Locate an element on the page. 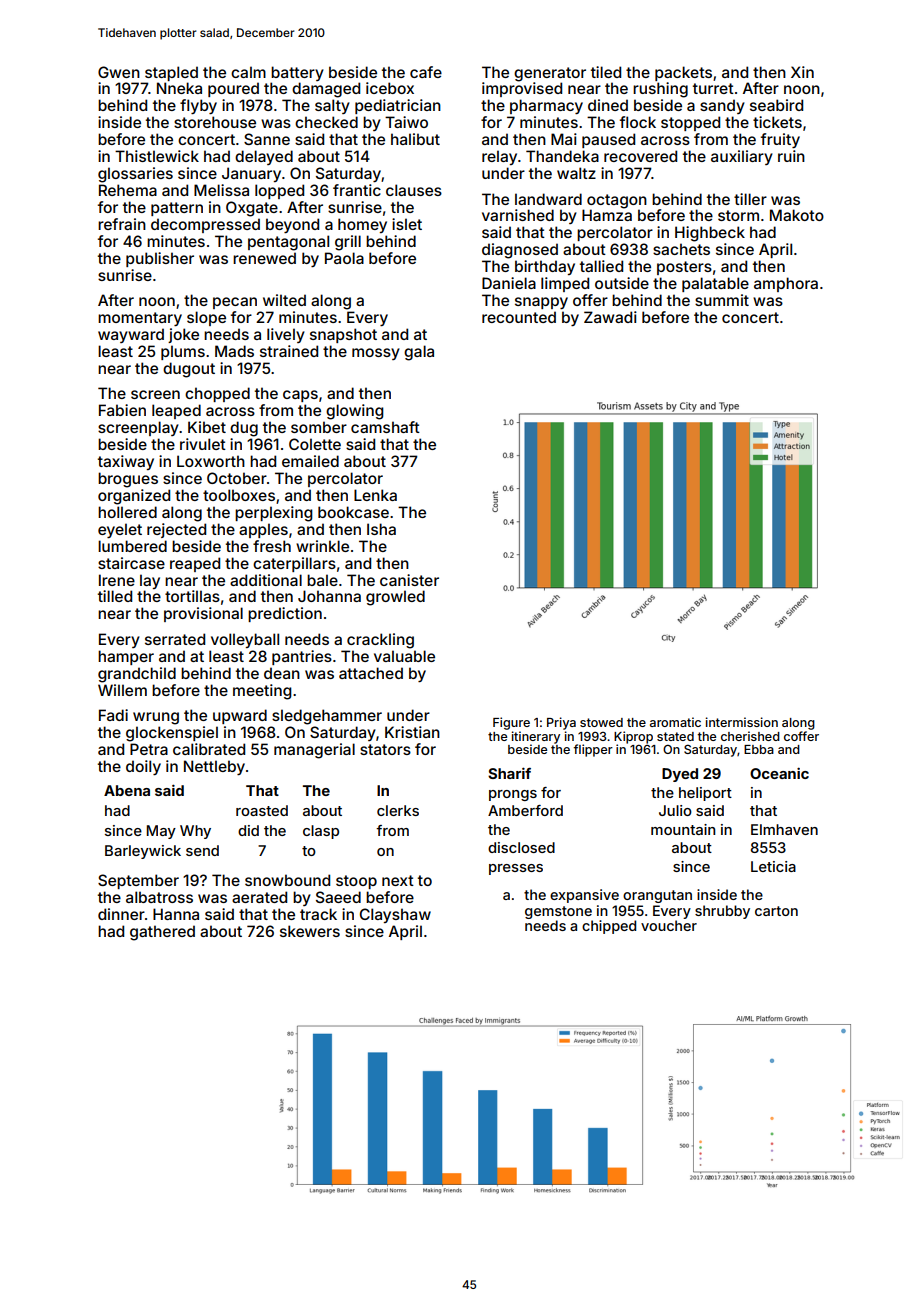 The width and height of the page is (924, 1308). tickets is located at coordinates (777, 122).
